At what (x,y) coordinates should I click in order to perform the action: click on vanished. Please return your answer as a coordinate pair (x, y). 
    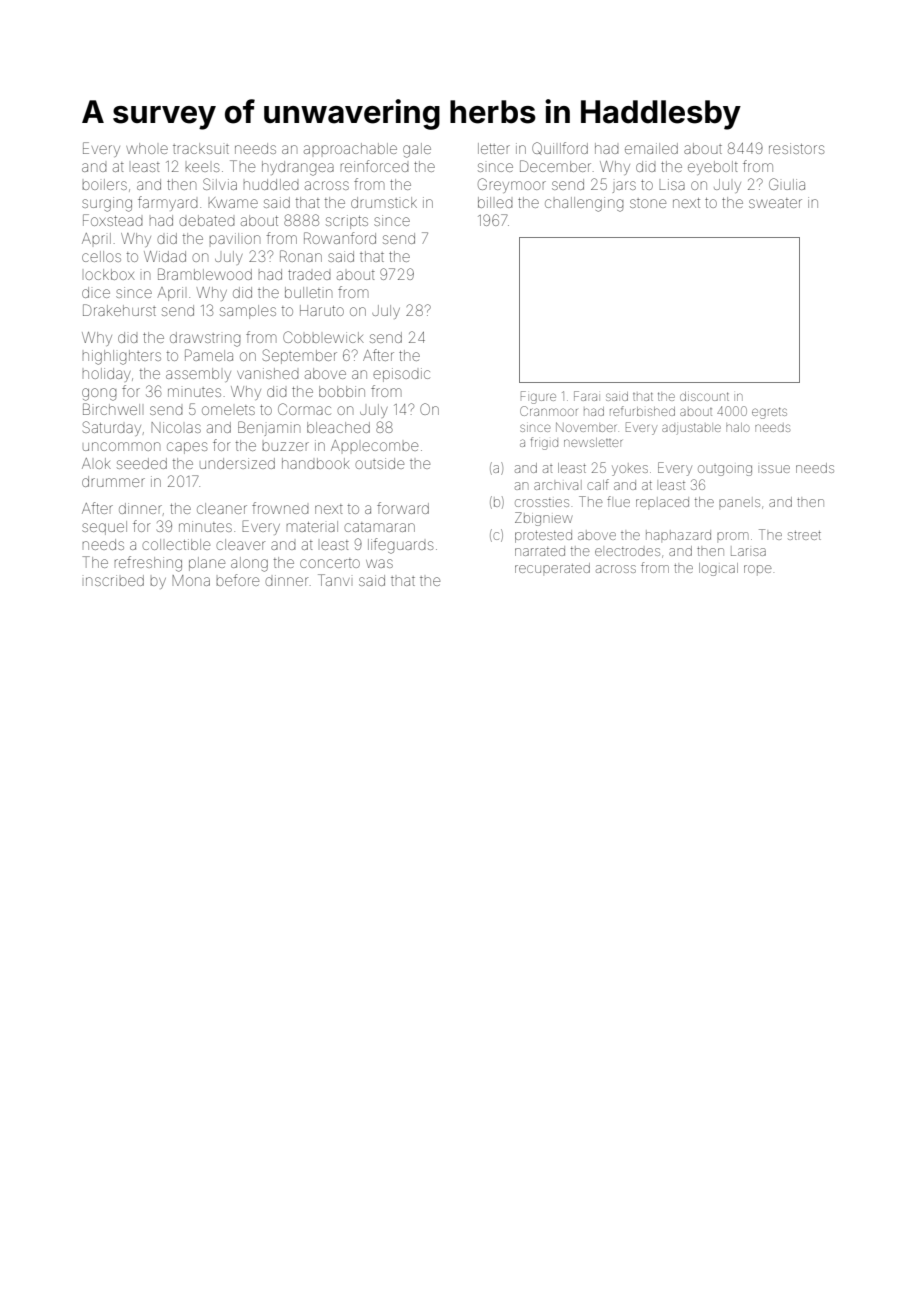
    Looking at the image, I should click on (268, 373).
